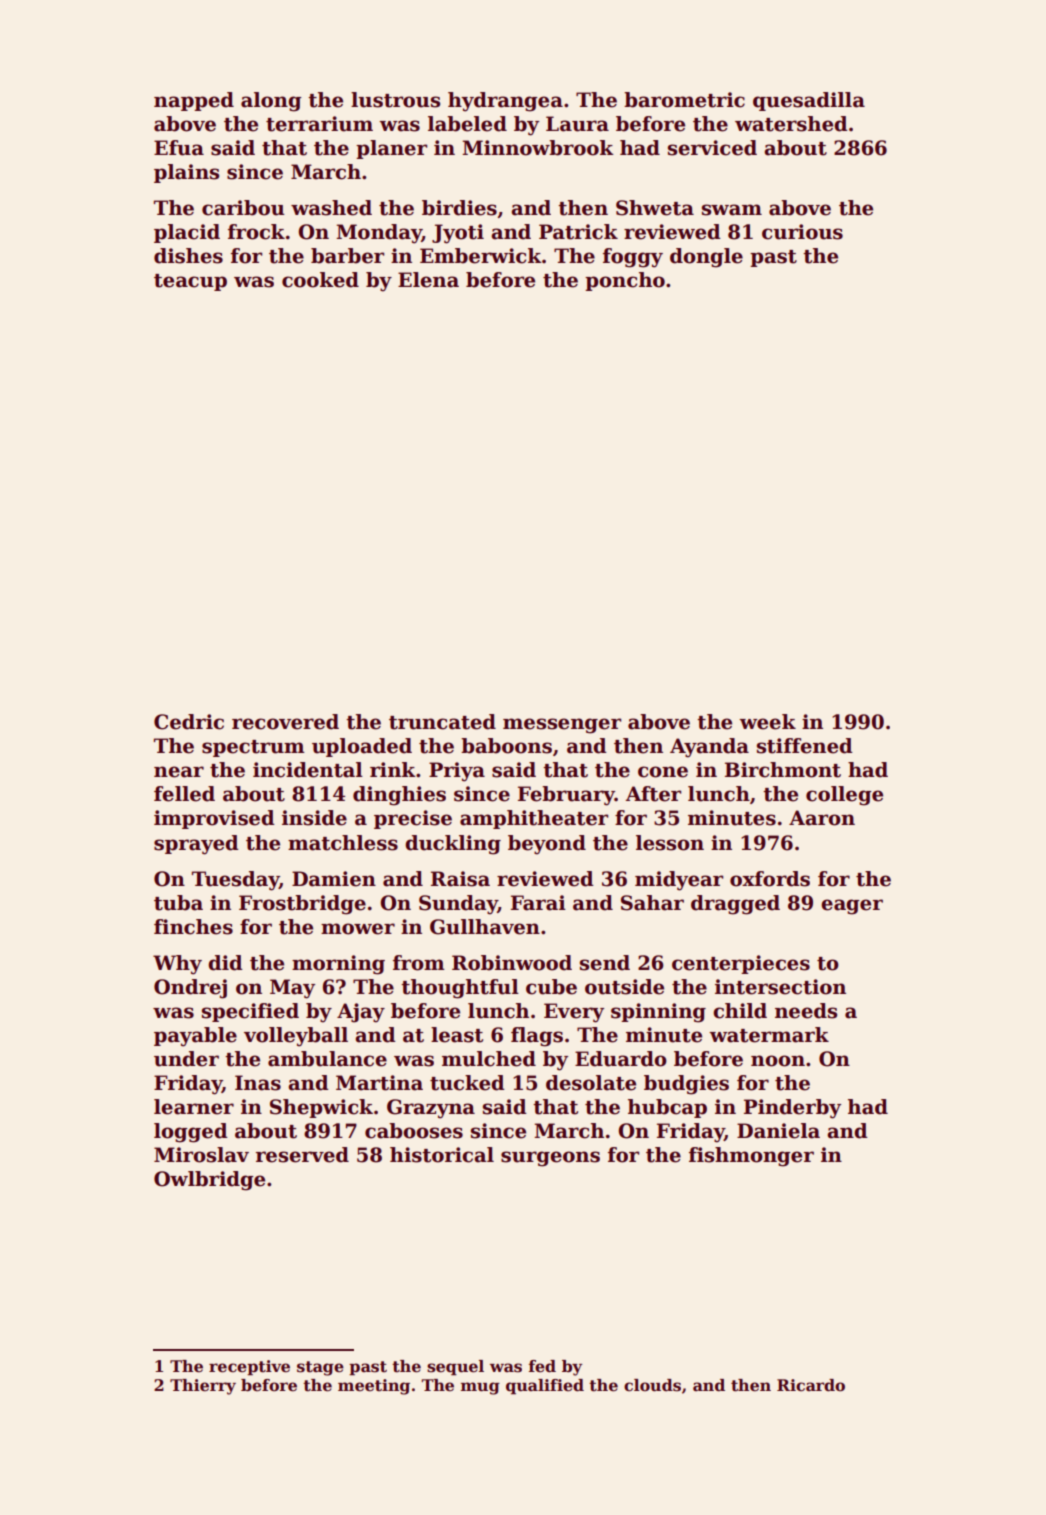 The height and width of the screenshot is (1515, 1046). I want to click on college, so click(844, 796).
